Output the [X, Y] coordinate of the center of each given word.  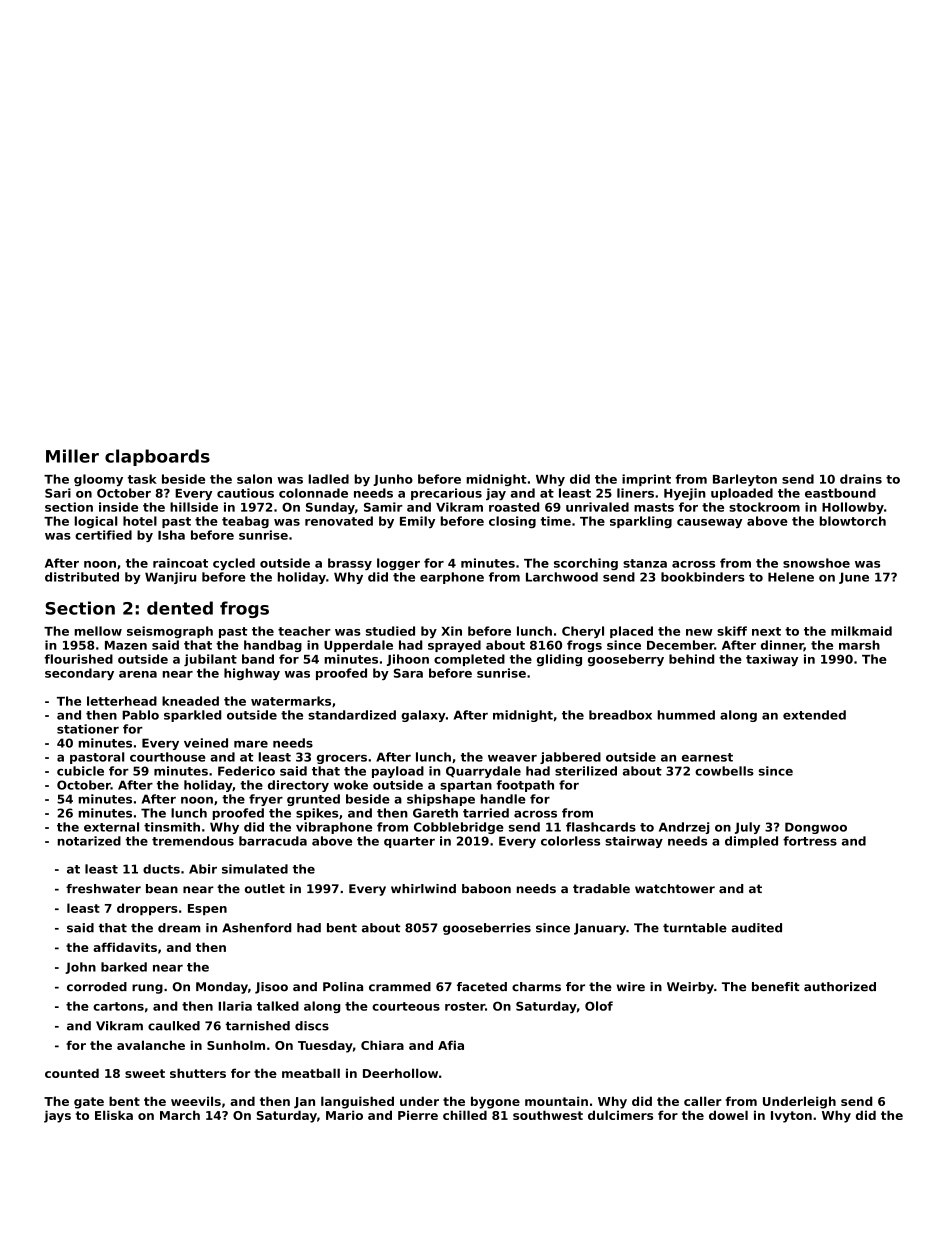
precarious [446, 494]
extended [814, 715]
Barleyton [745, 480]
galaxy [423, 716]
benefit [776, 987]
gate [89, 1103]
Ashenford [256, 928]
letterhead [122, 701]
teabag [245, 522]
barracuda [273, 841]
